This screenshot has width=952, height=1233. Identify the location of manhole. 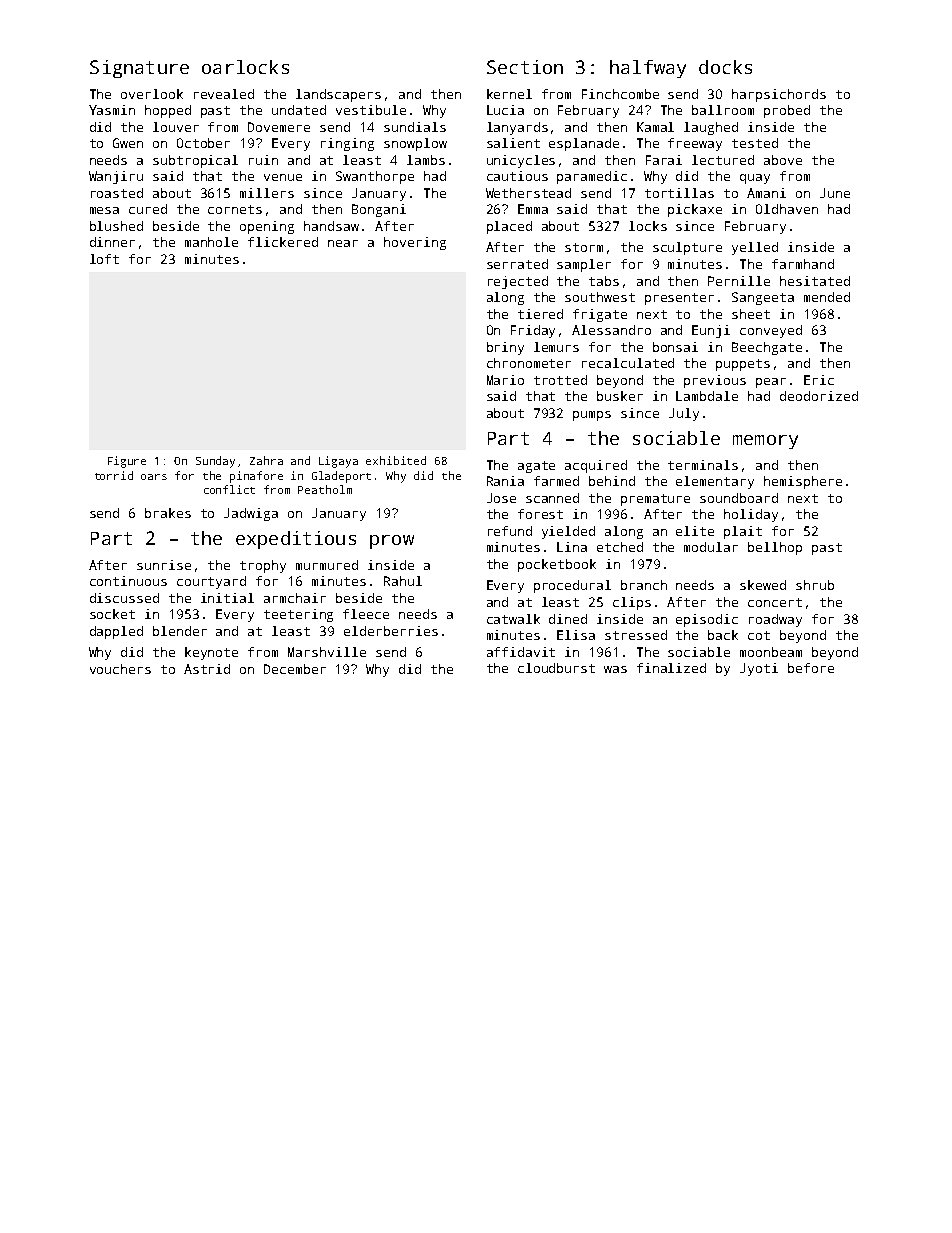
(211, 242).
